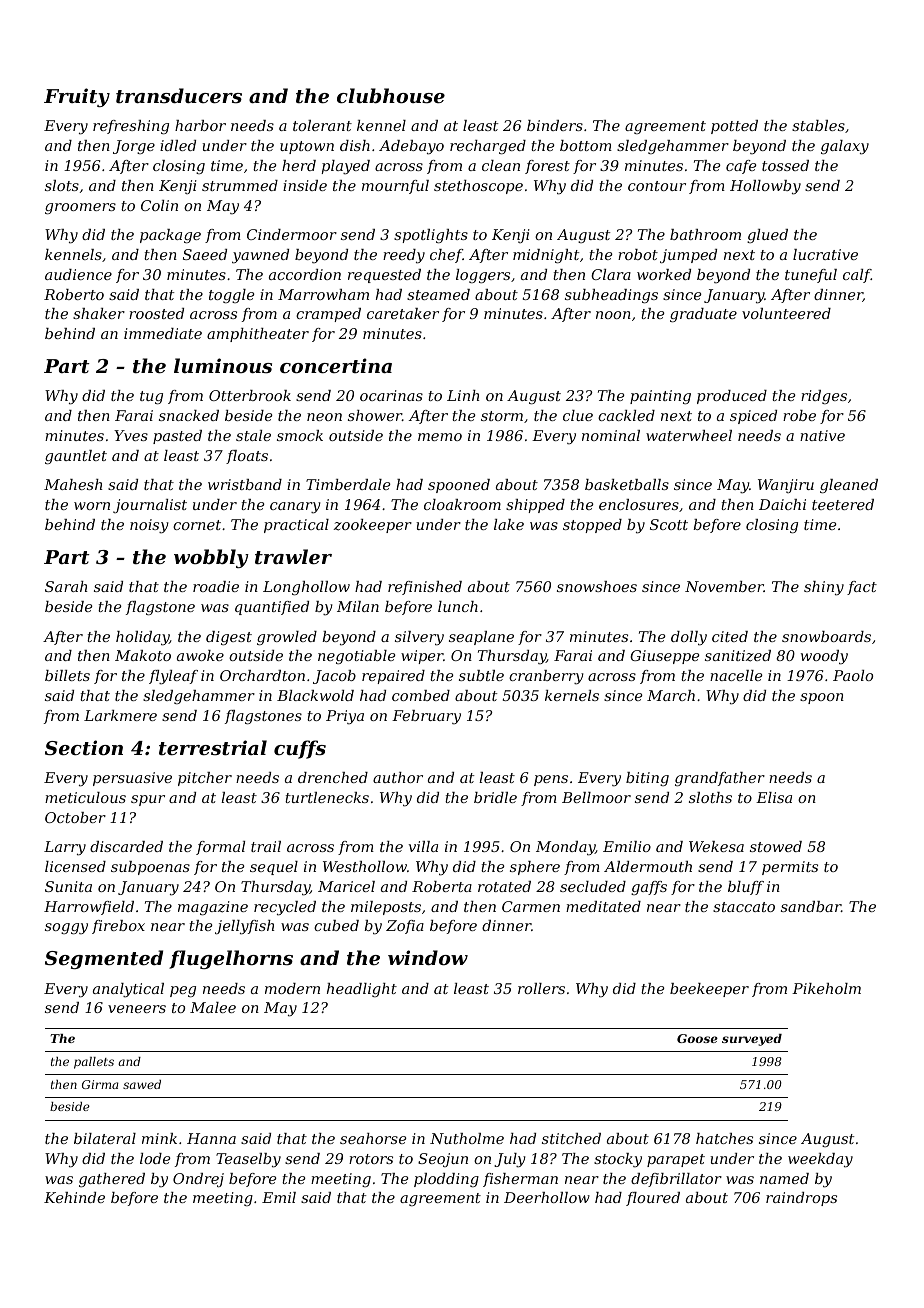  What do you see at coordinates (104, 959) in the screenshot?
I see `Segmented` at bounding box center [104, 959].
